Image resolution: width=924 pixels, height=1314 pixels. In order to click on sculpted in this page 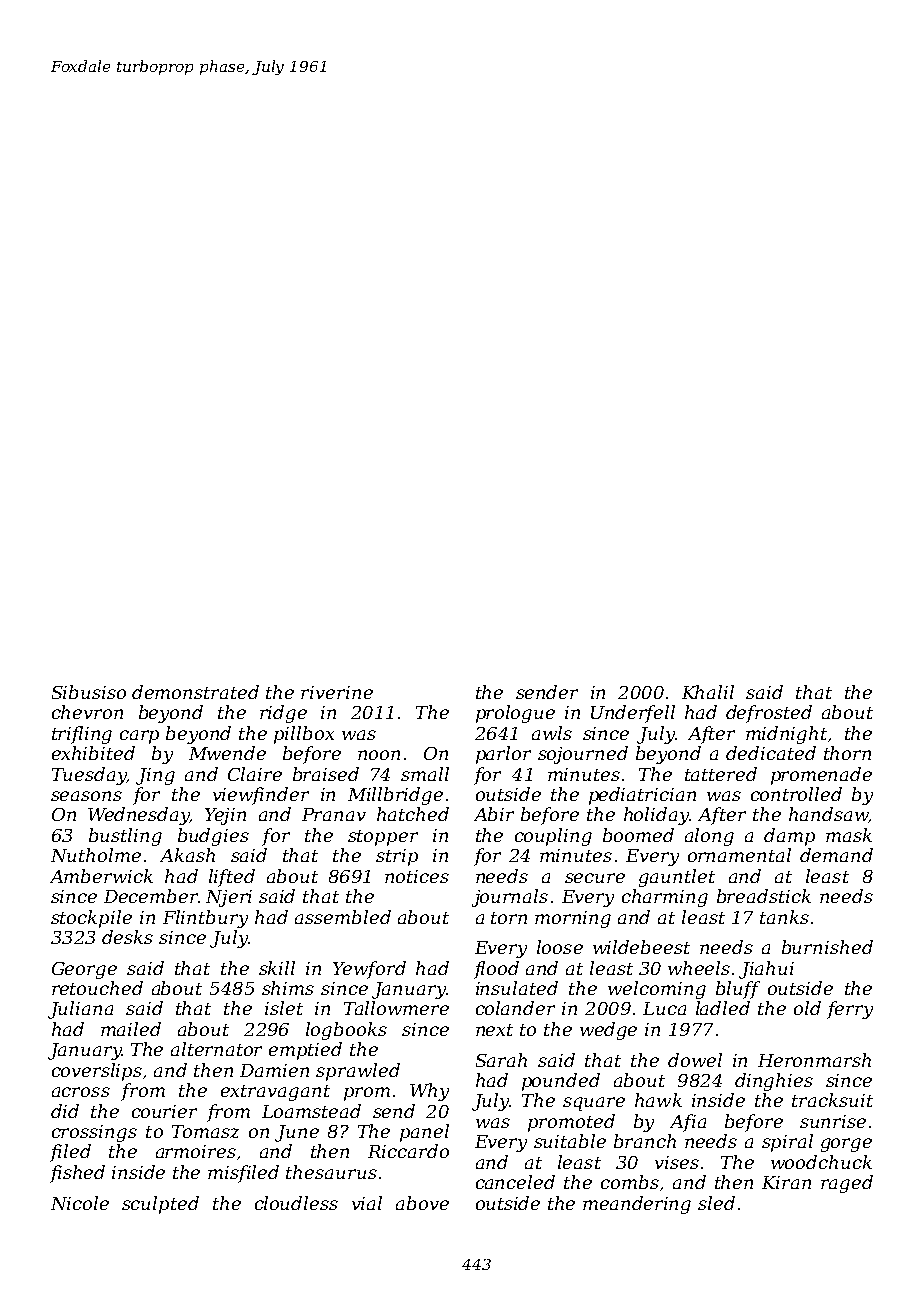, I will do `click(160, 1205)`.
